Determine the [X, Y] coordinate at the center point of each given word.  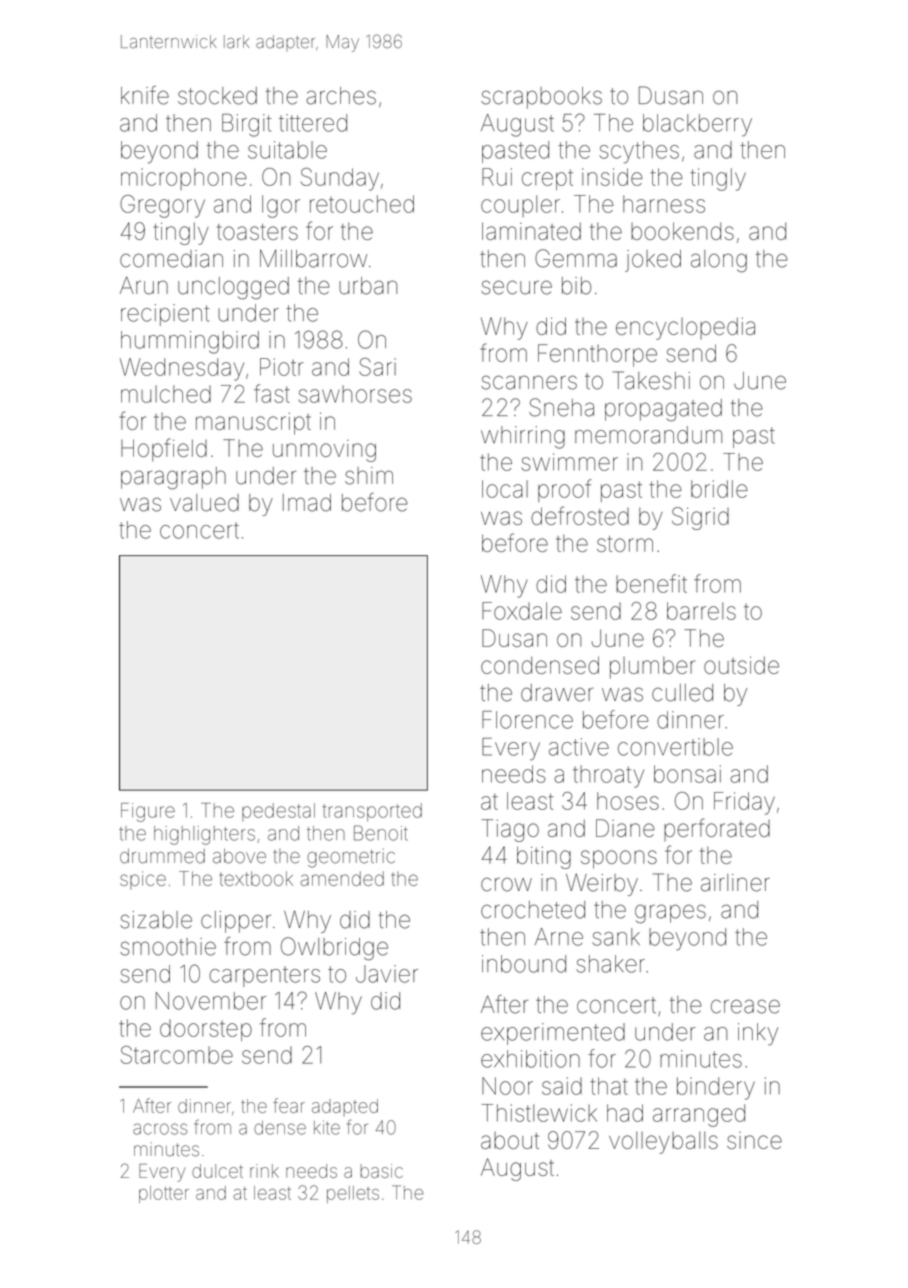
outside [741, 665]
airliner [735, 883]
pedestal [278, 812]
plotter [164, 1194]
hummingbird [190, 342]
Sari [377, 367]
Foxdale [522, 611]
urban [368, 286]
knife [145, 95]
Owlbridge [334, 948]
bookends [682, 231]
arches [341, 96]
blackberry [697, 125]
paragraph [173, 478]
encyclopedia [685, 328]
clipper [236, 922]
